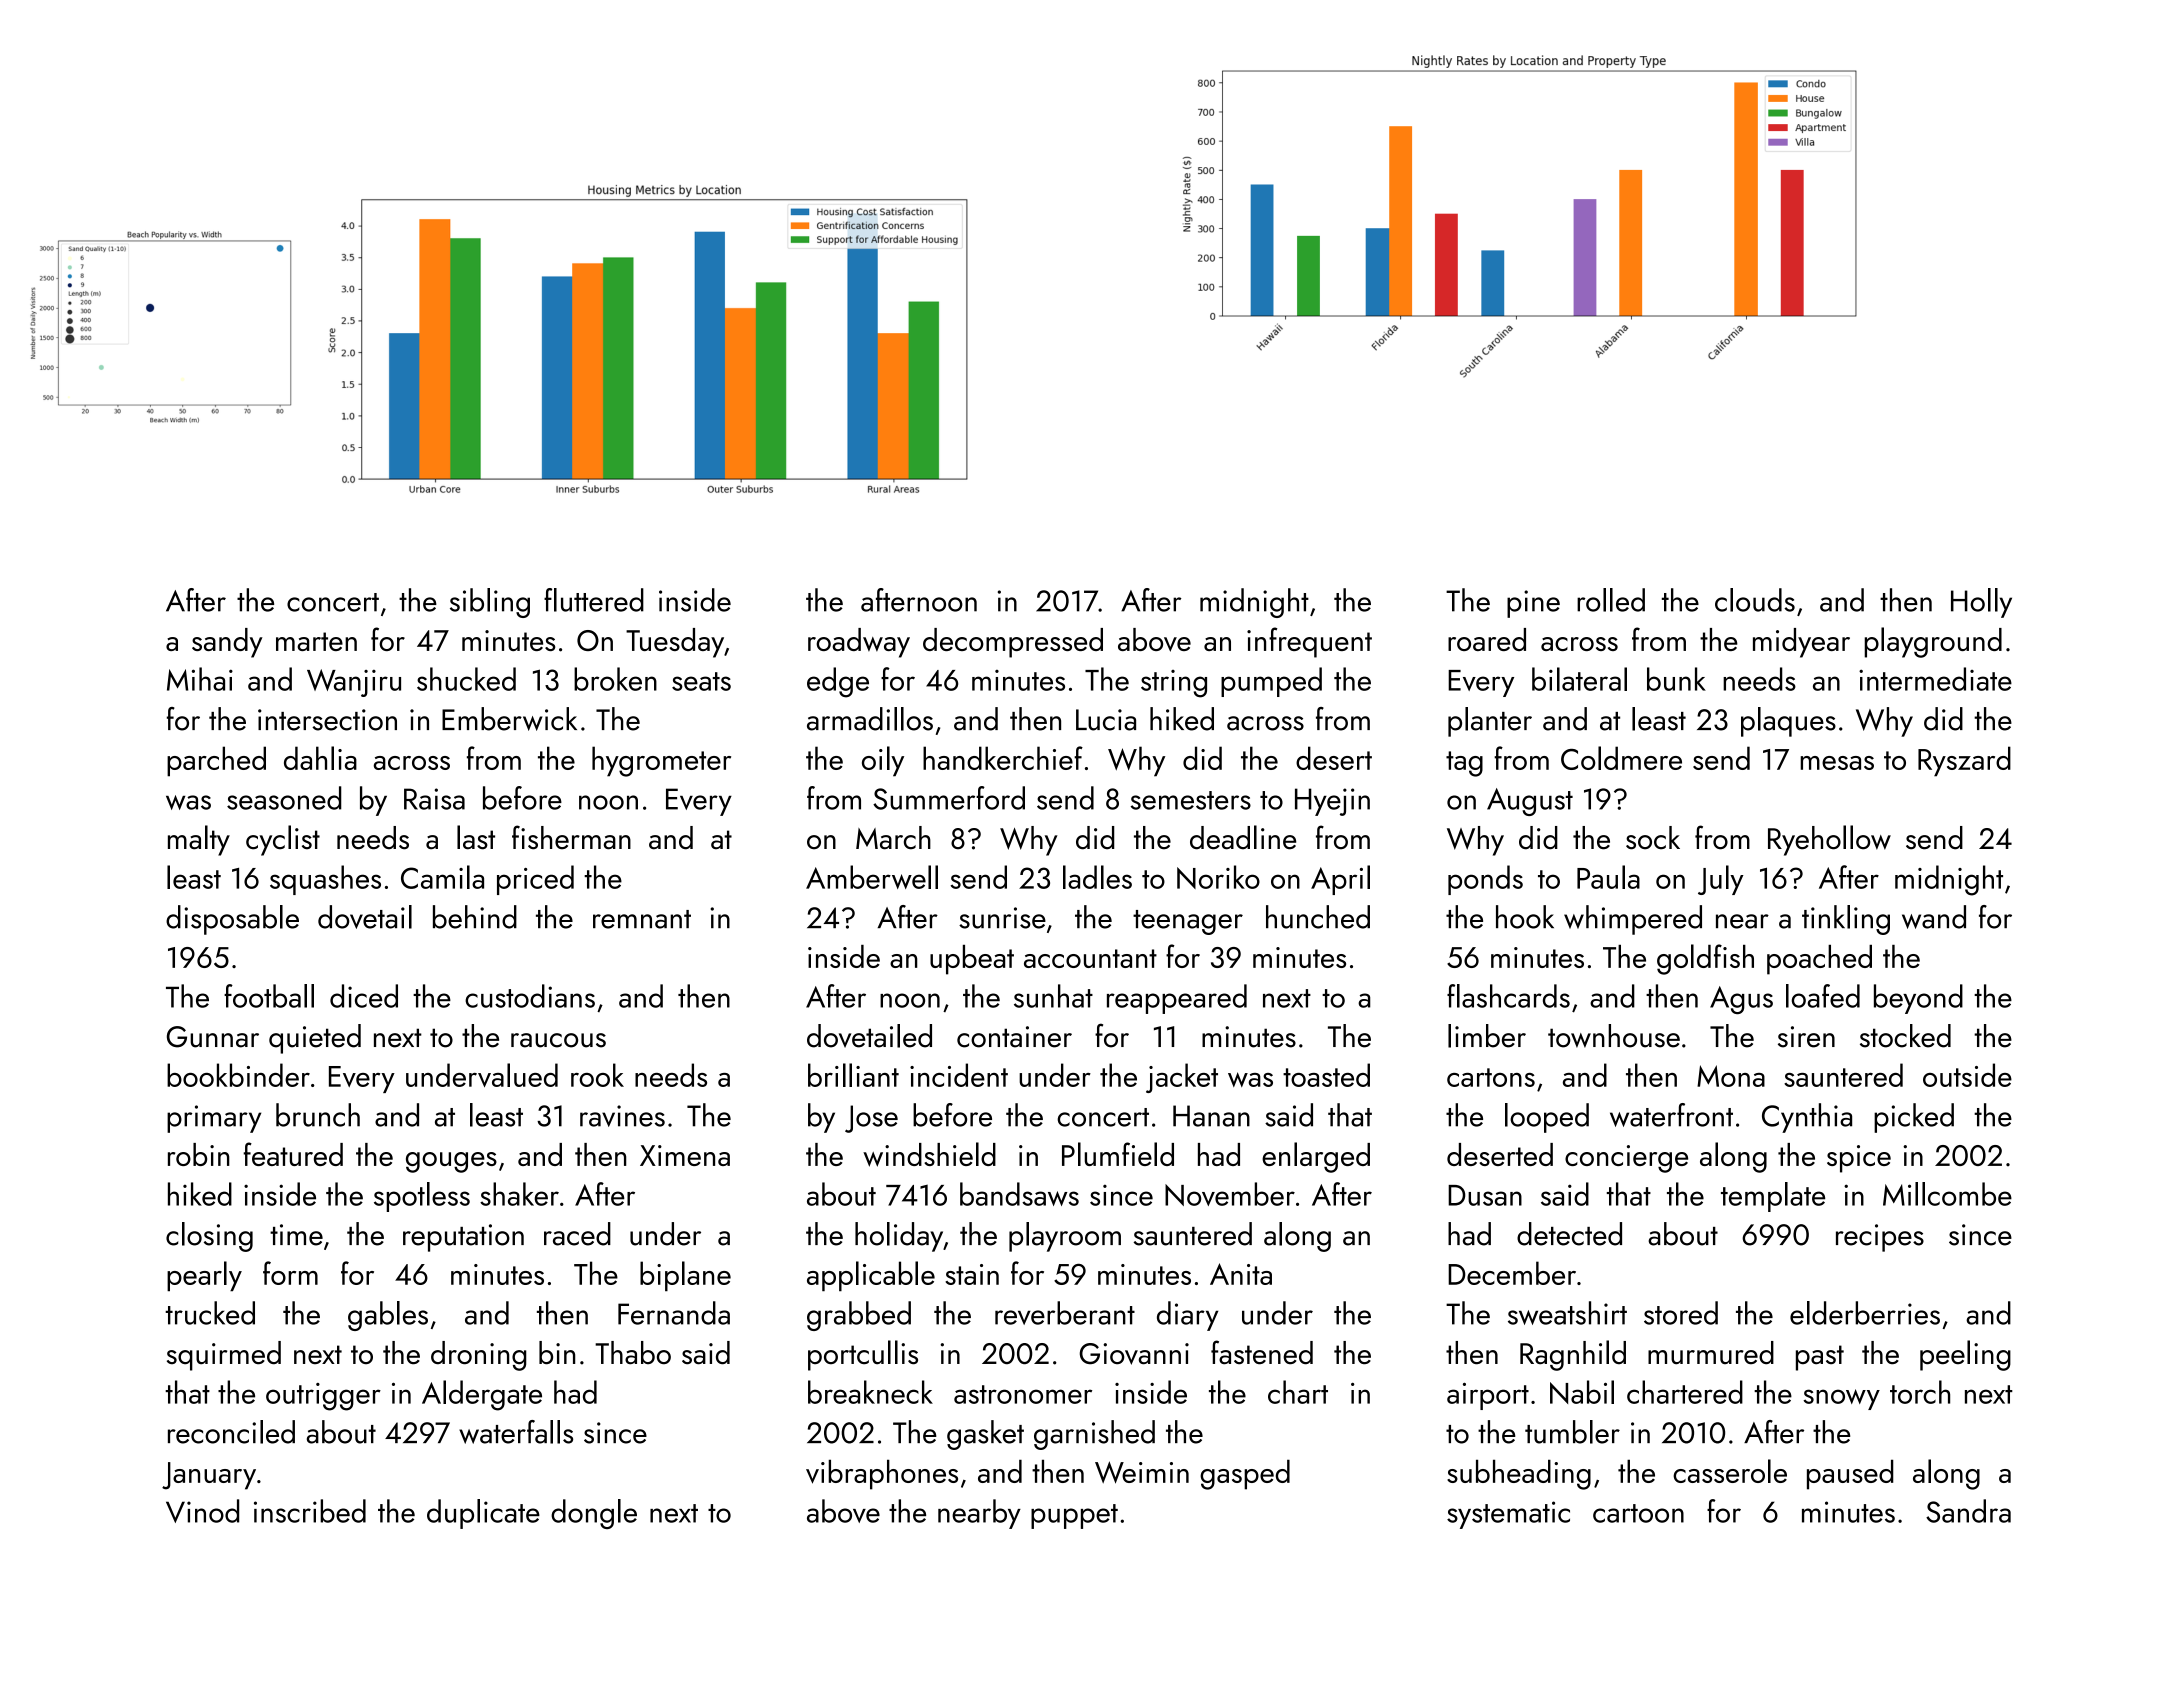  I want to click on closing, so click(209, 1237).
